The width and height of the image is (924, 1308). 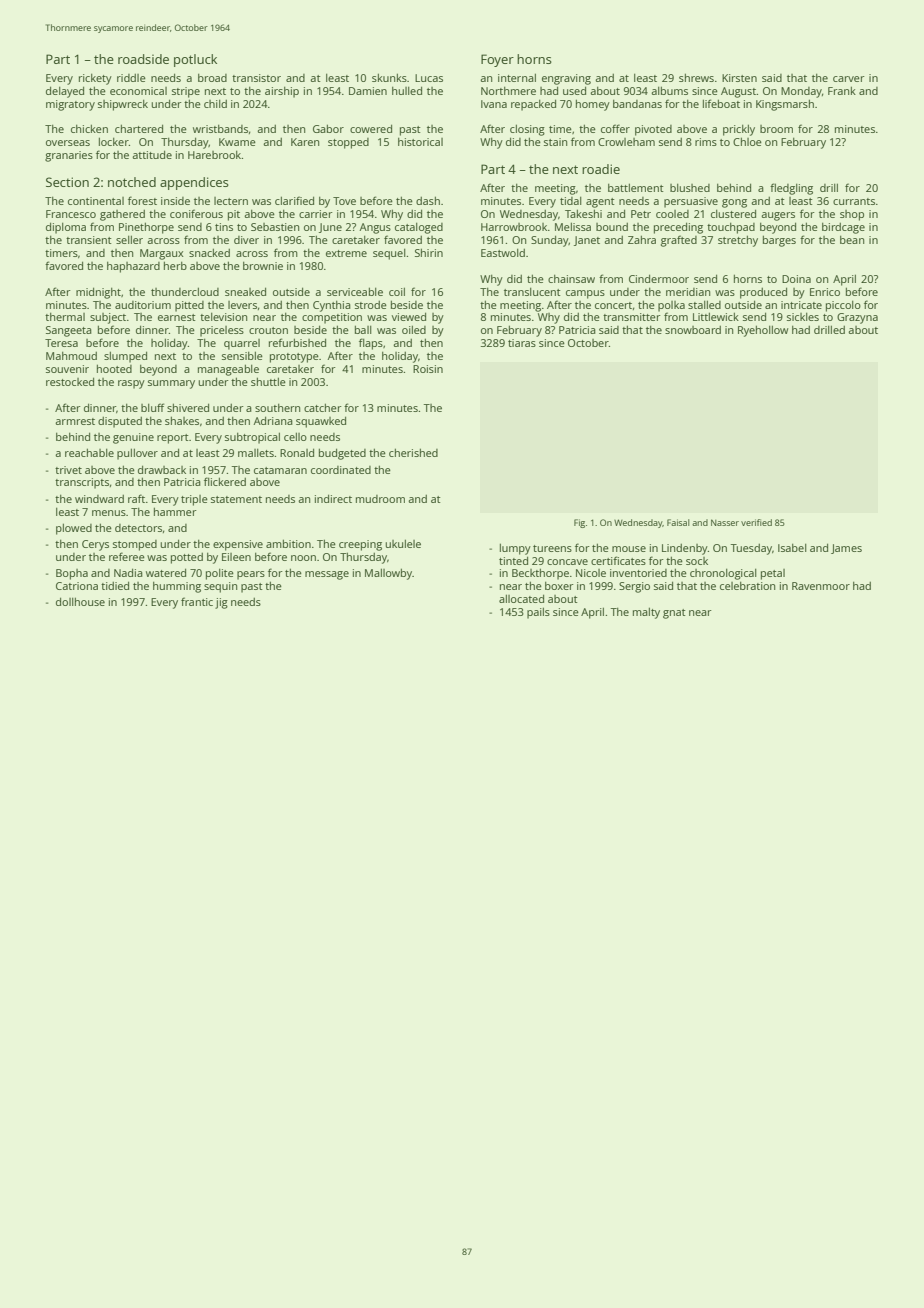 I want to click on Fig, so click(x=579, y=523).
